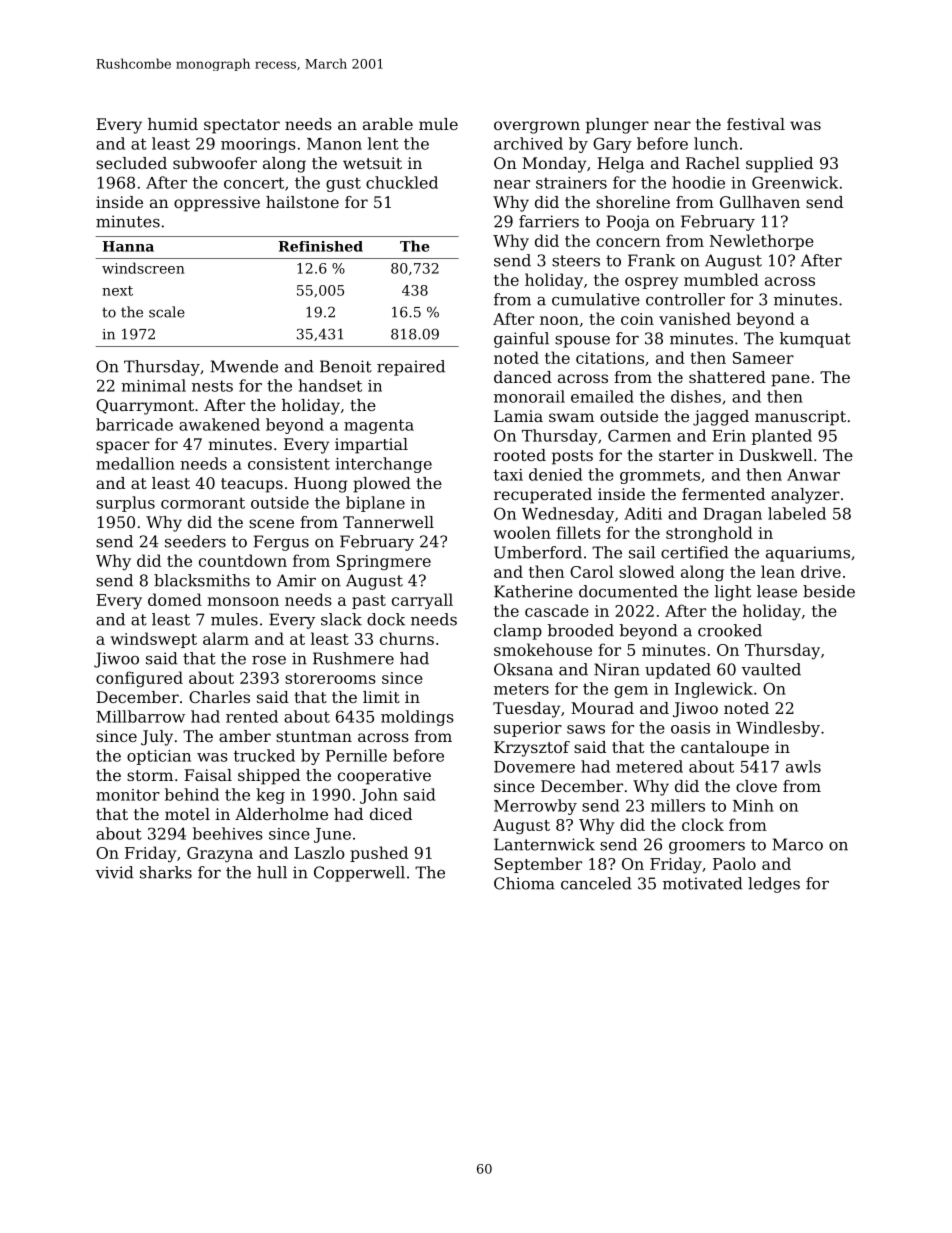 Image resolution: width=952 pixels, height=1233 pixels. What do you see at coordinates (617, 126) in the image?
I see `plunger` at bounding box center [617, 126].
